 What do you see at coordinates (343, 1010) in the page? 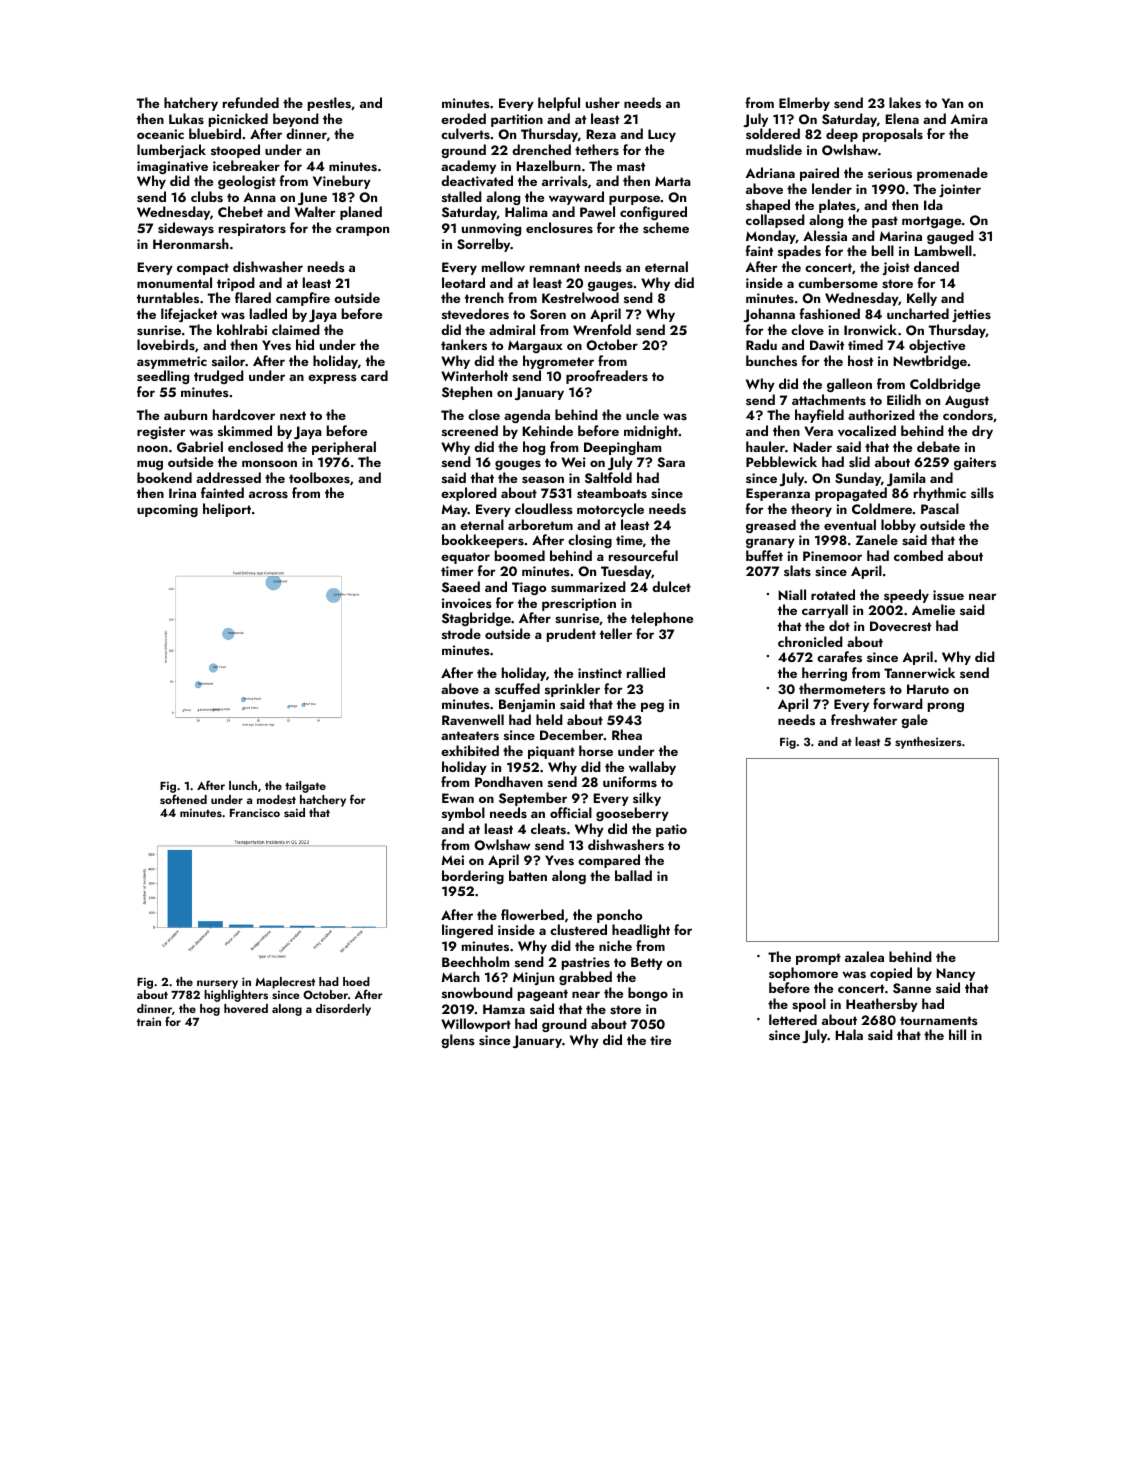
I see `disorderly` at bounding box center [343, 1010].
